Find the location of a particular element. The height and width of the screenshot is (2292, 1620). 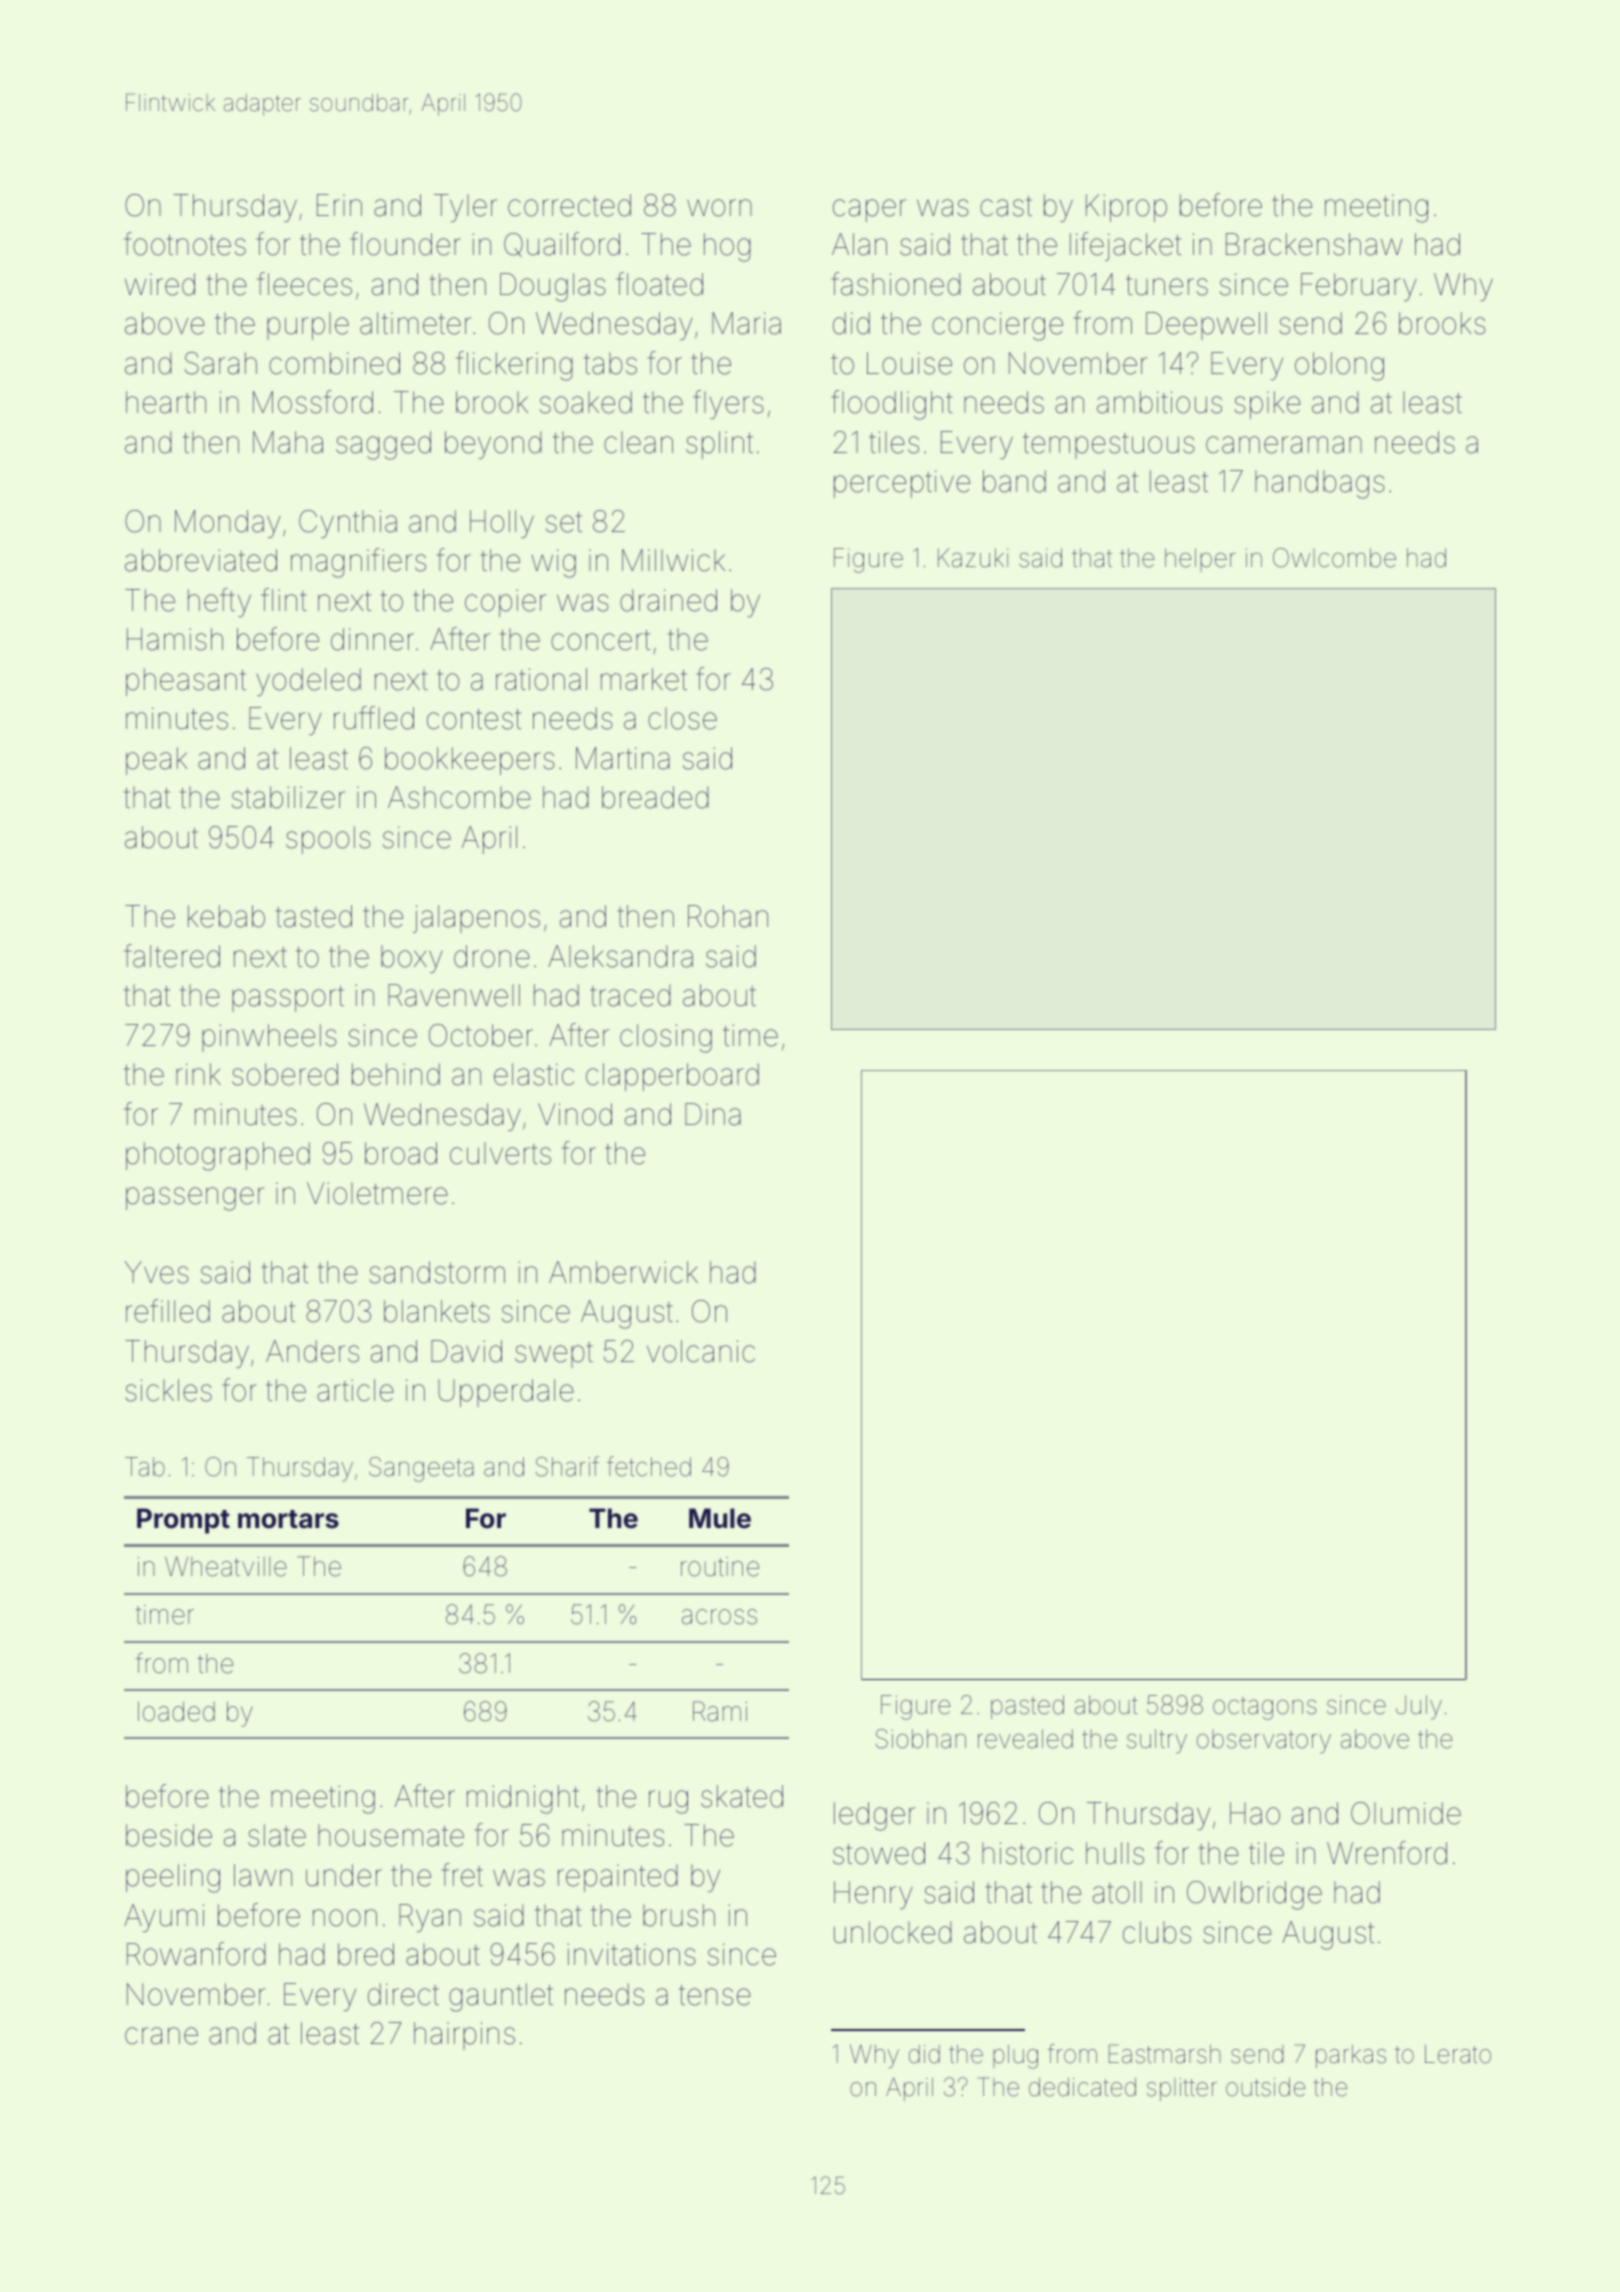

Tyler is located at coordinates (465, 208).
